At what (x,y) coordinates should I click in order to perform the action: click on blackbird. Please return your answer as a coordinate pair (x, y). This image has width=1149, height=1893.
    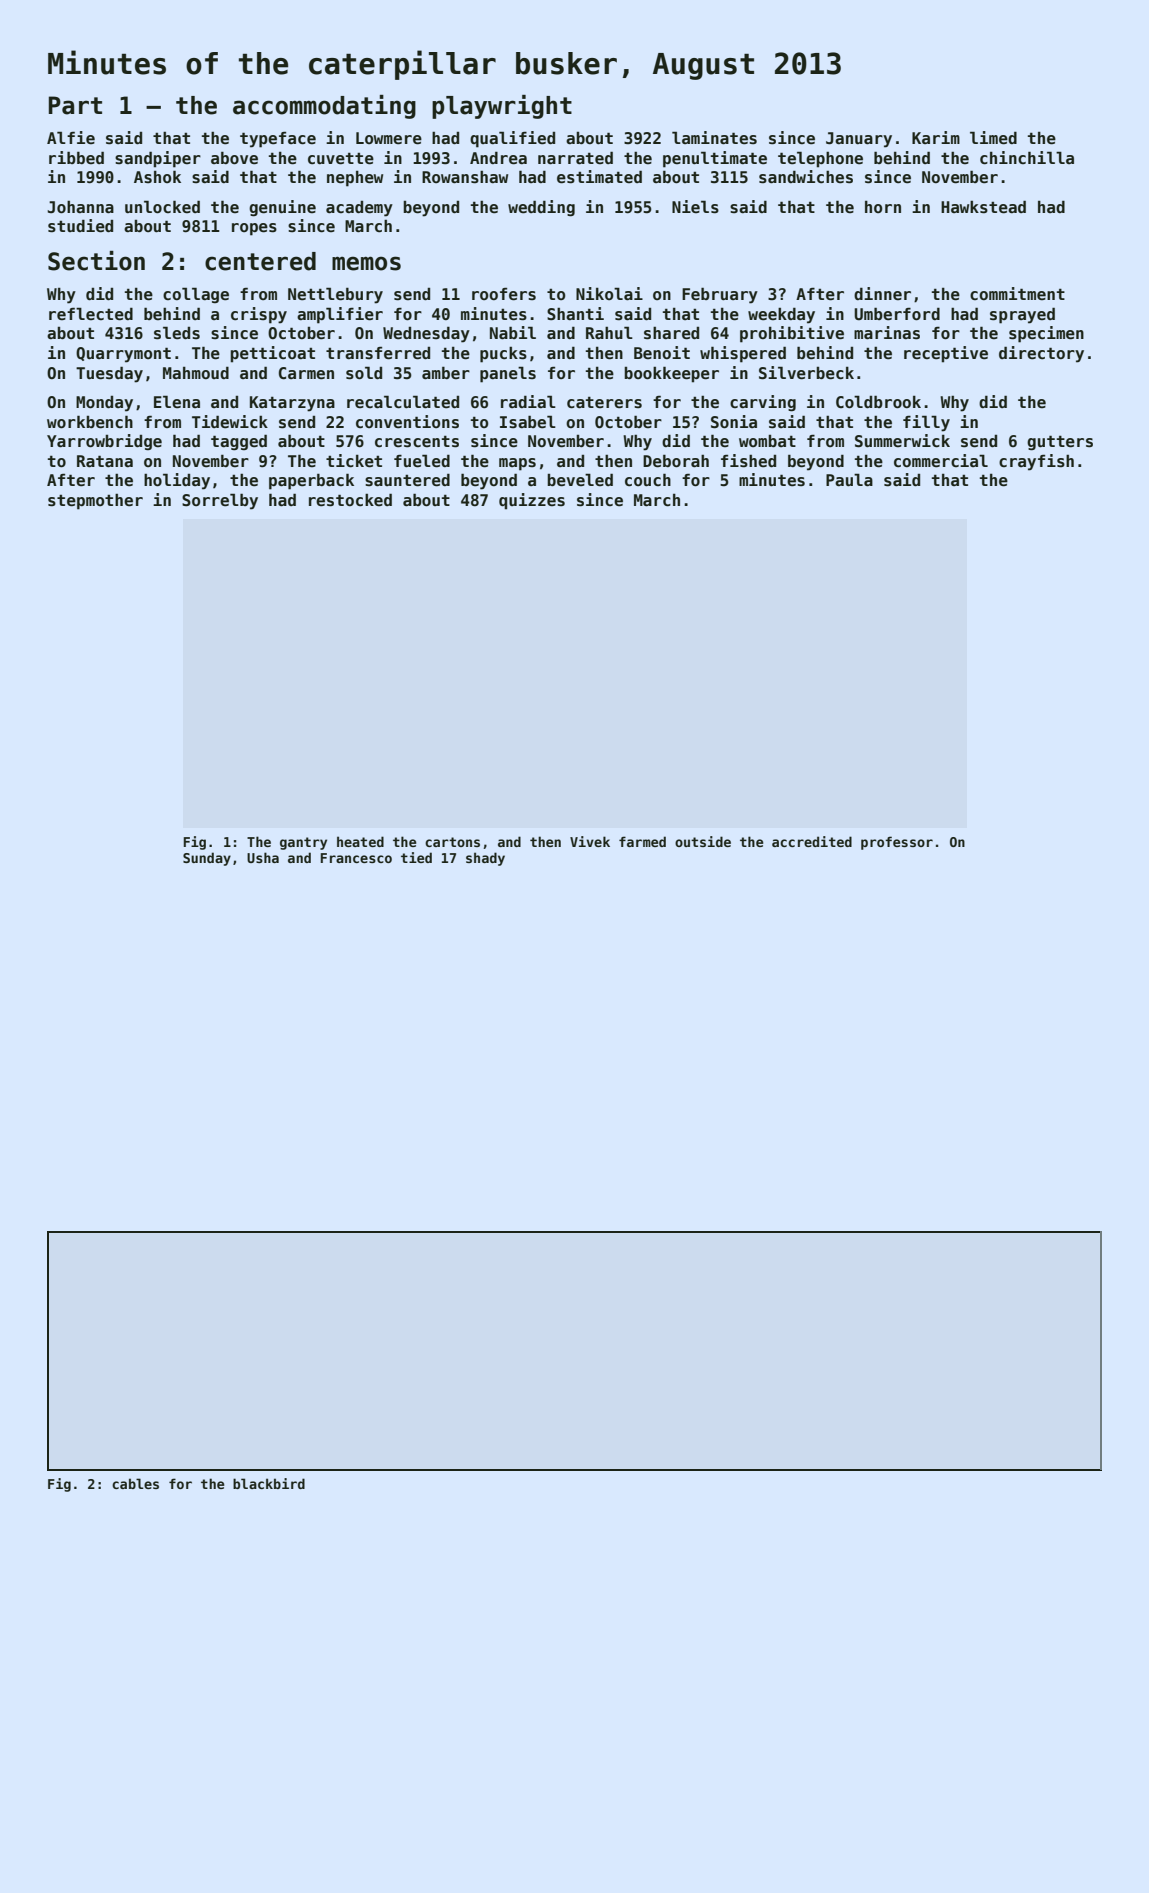
    Looking at the image, I should click on (269, 1483).
